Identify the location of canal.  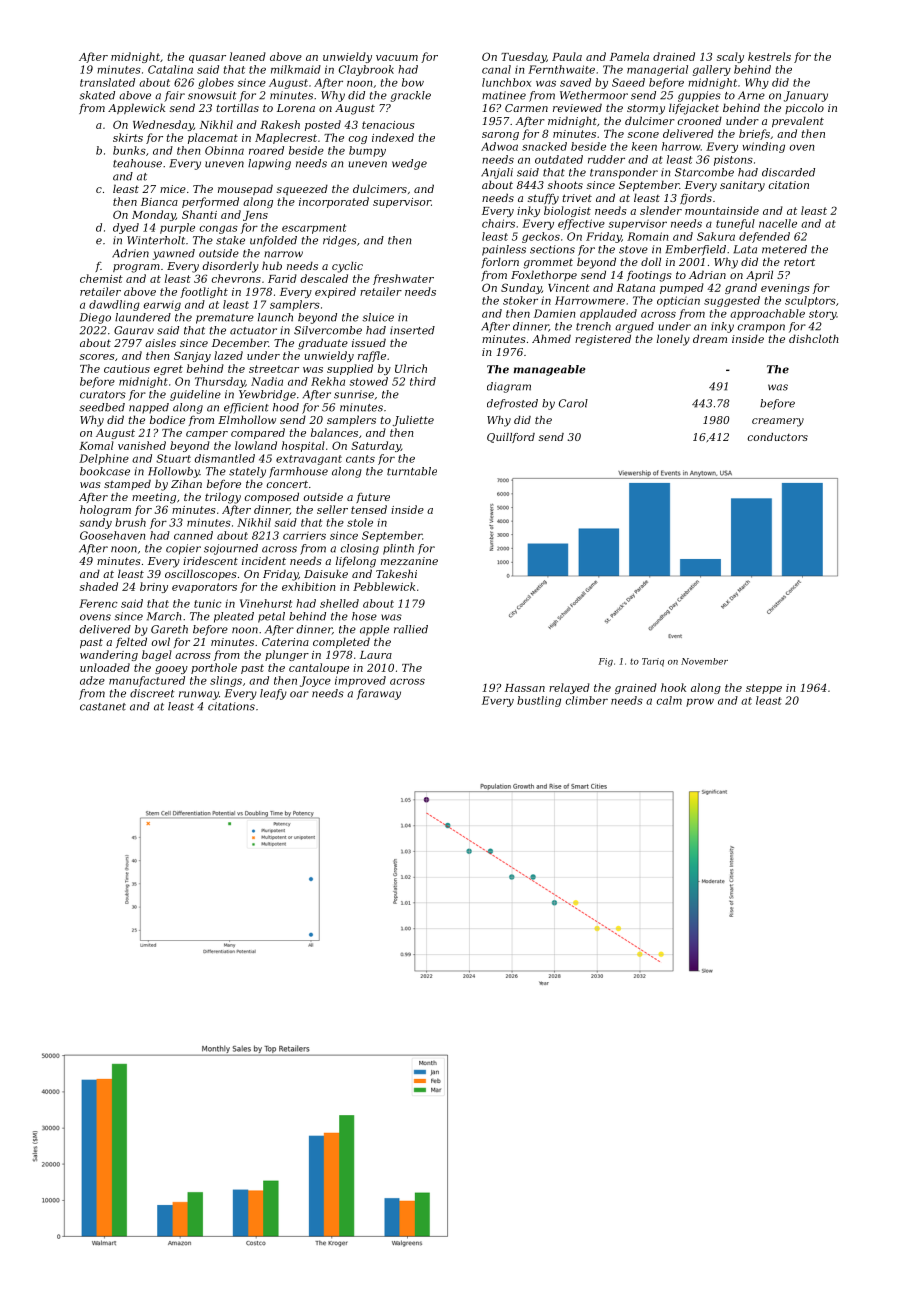
(496, 69).
